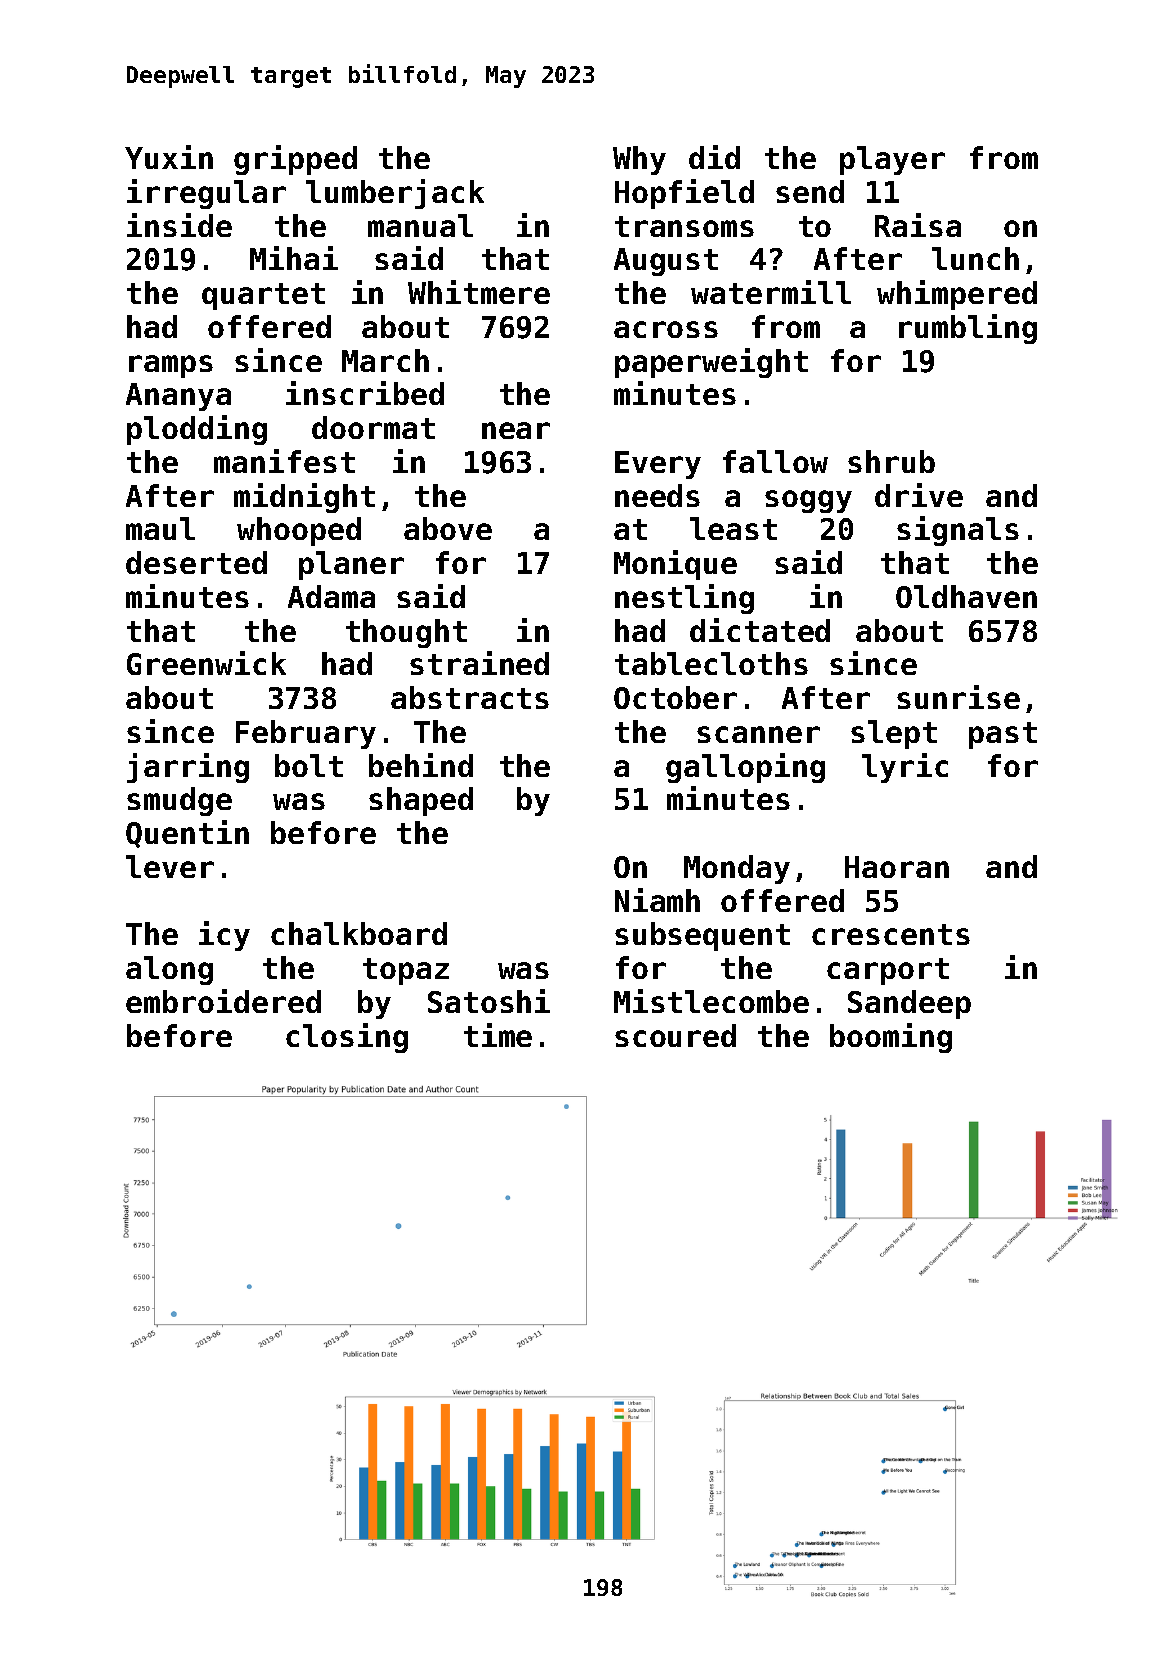 This screenshot has height=1654, width=1165. Describe the element at coordinates (295, 160) in the screenshot. I see `gripped` at that location.
